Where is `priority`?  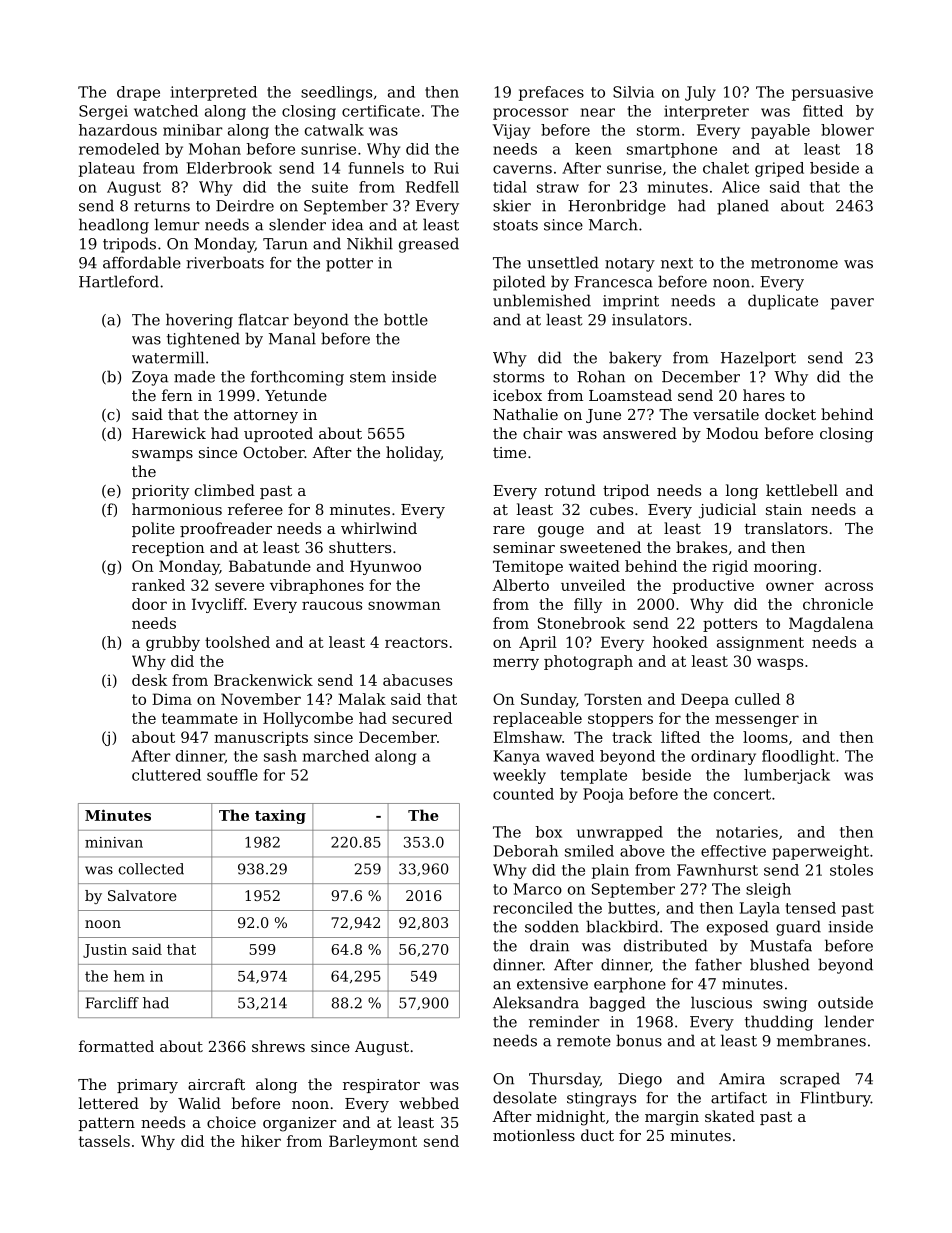
priority is located at coordinates (160, 492).
